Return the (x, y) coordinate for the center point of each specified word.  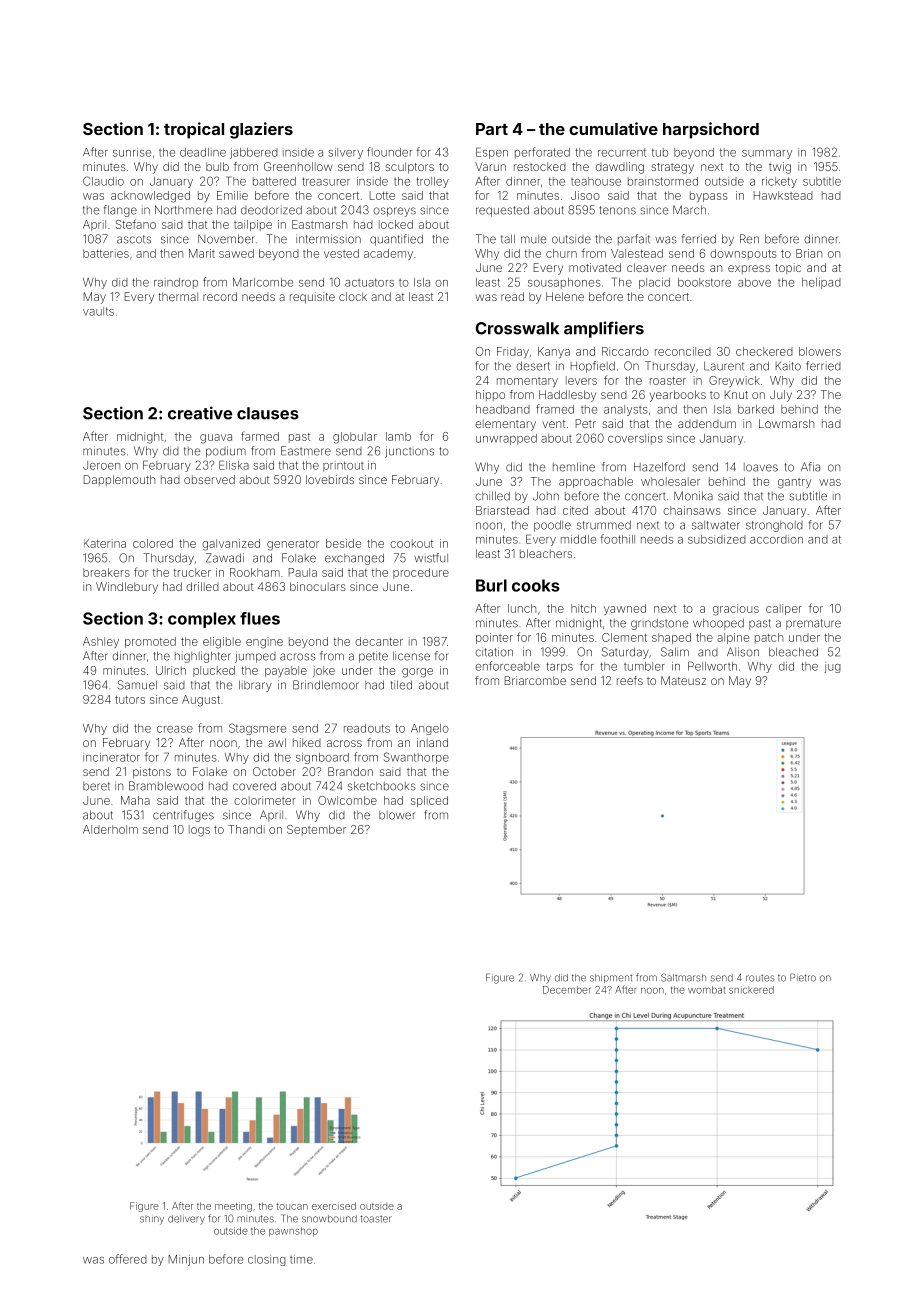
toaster (376, 1219)
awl (277, 742)
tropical (194, 130)
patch (769, 638)
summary (767, 154)
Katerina (105, 543)
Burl (491, 585)
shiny (152, 1220)
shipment (611, 978)
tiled (401, 685)
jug (832, 667)
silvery (345, 153)
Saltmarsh (683, 977)
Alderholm (110, 829)
